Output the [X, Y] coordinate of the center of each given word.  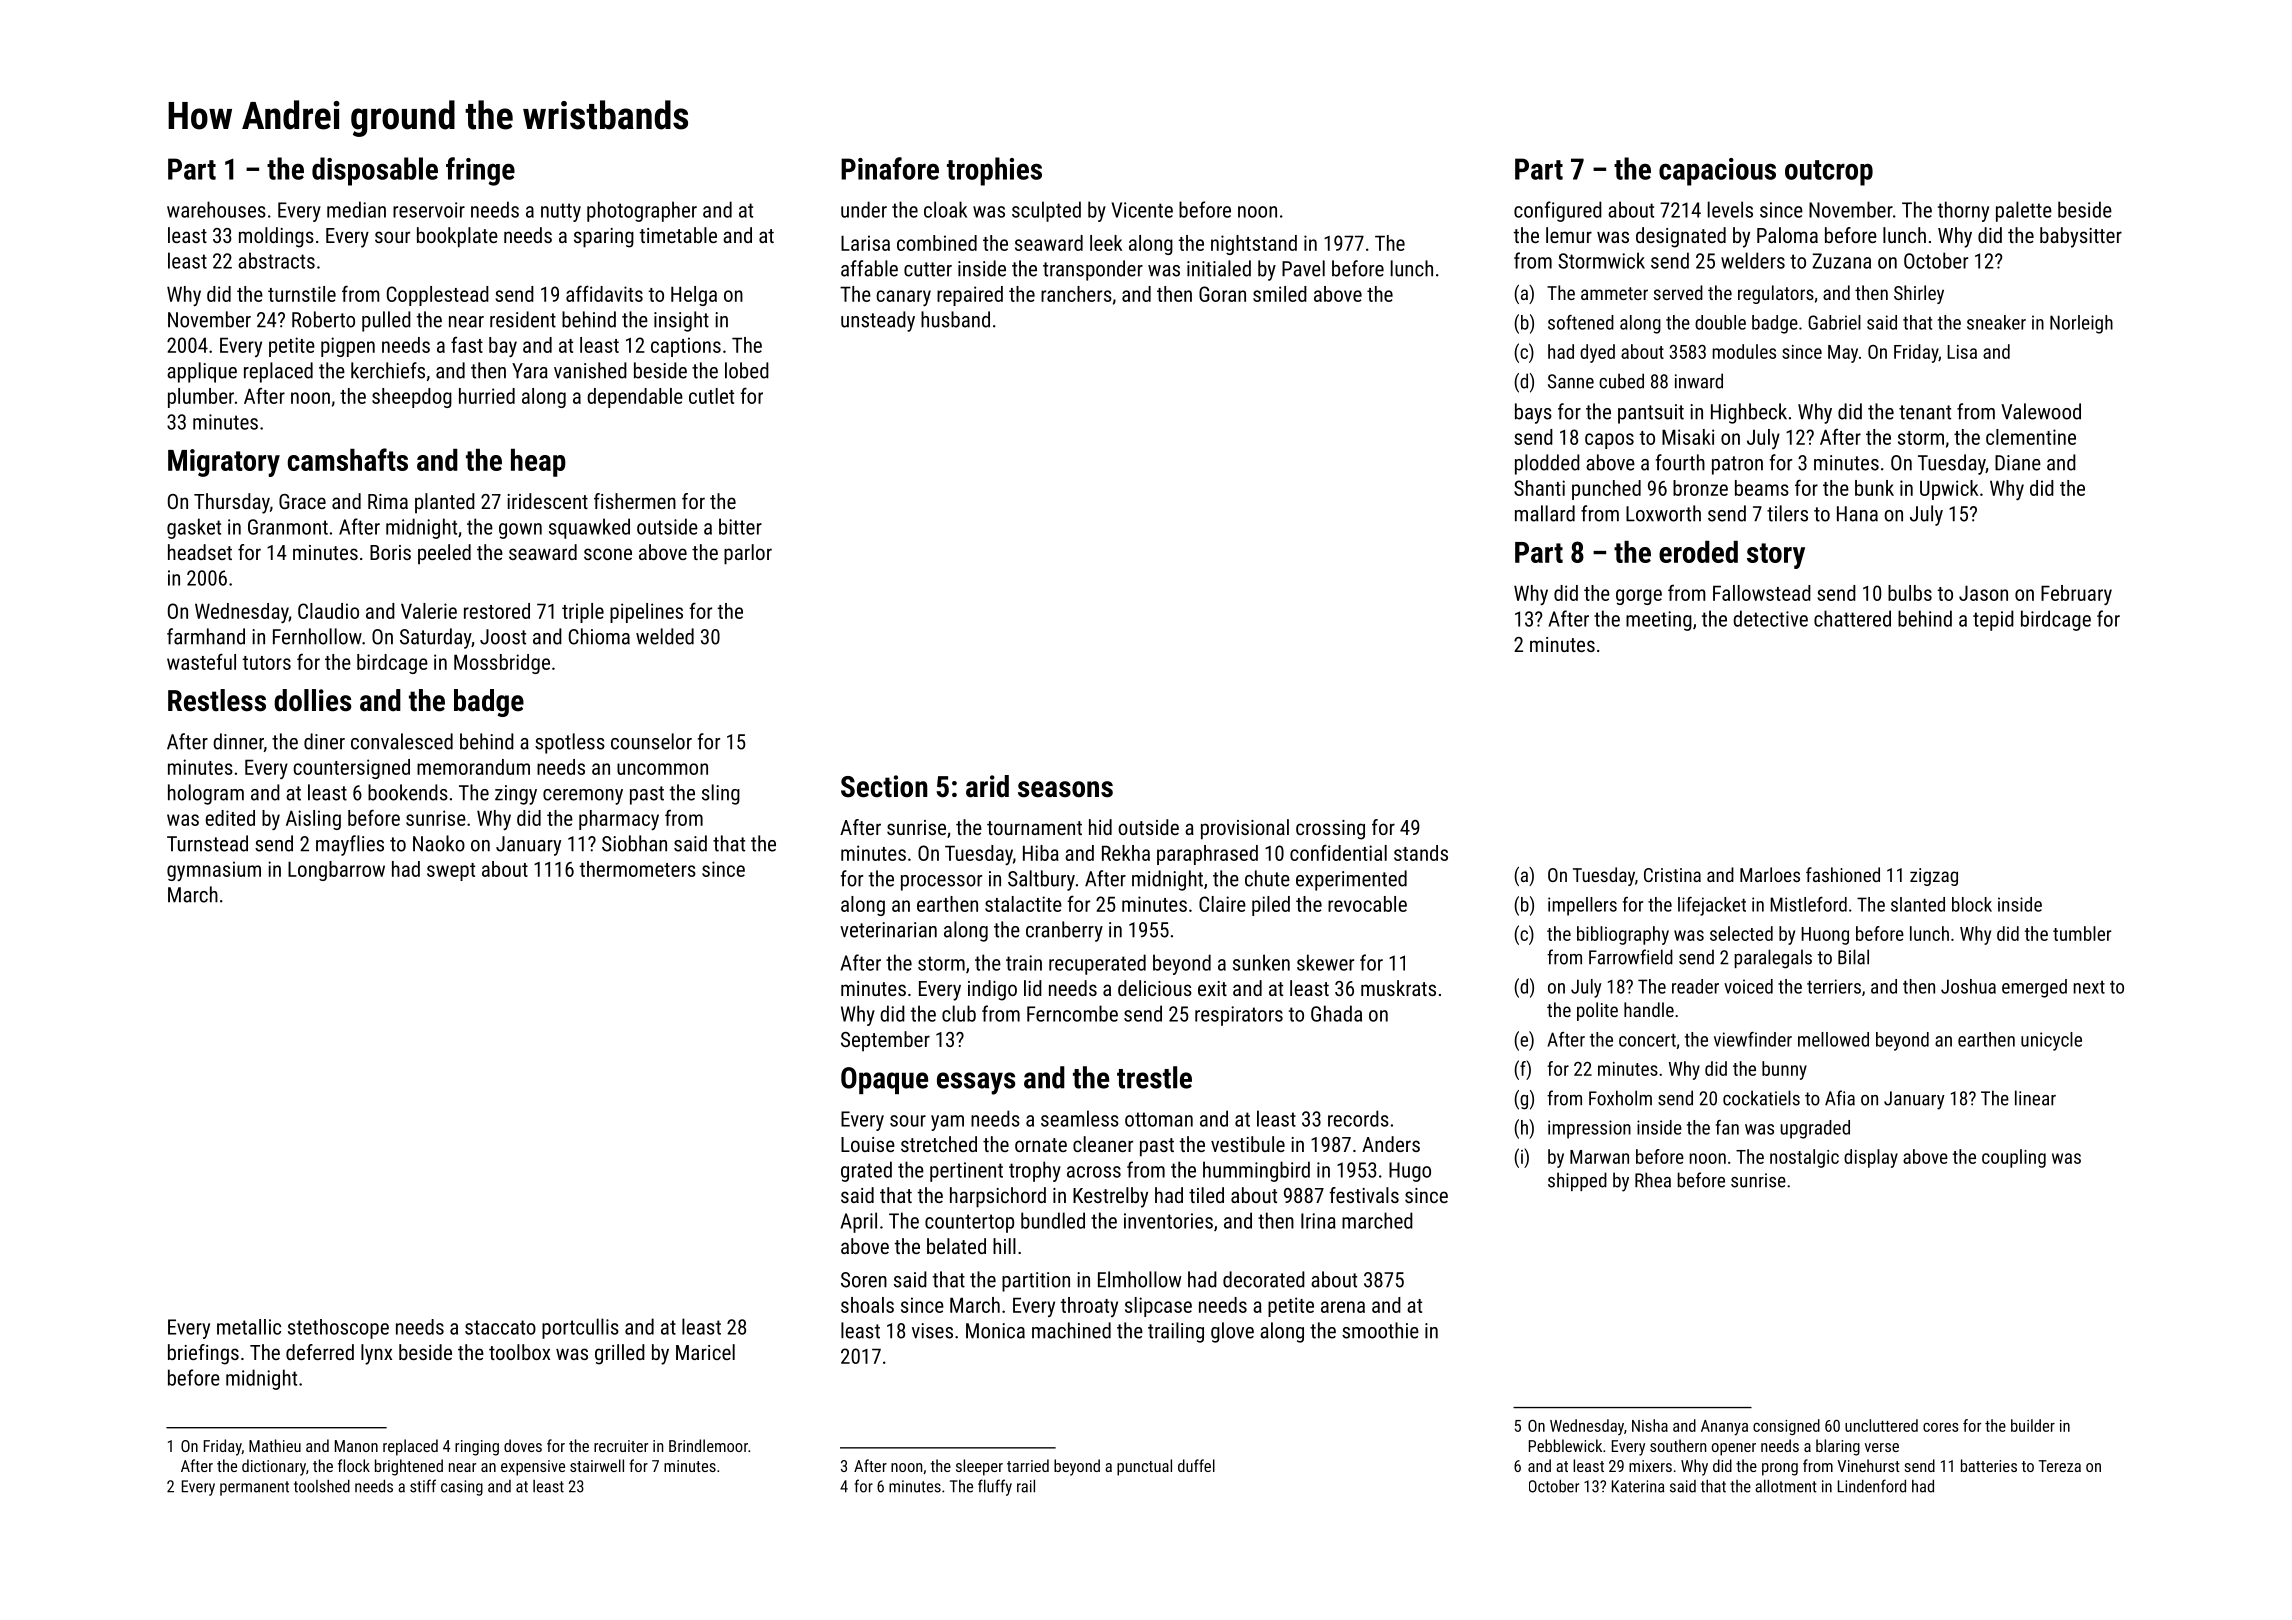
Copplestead [438, 296]
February [2076, 595]
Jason [1983, 593]
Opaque [884, 1080]
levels [1730, 209]
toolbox [519, 1352]
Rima [388, 501]
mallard [1545, 513]
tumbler [2082, 933]
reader [1695, 986]
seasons [1065, 789]
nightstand [1254, 245]
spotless [570, 743]
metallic [249, 1327]
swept [451, 872]
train [1024, 963]
